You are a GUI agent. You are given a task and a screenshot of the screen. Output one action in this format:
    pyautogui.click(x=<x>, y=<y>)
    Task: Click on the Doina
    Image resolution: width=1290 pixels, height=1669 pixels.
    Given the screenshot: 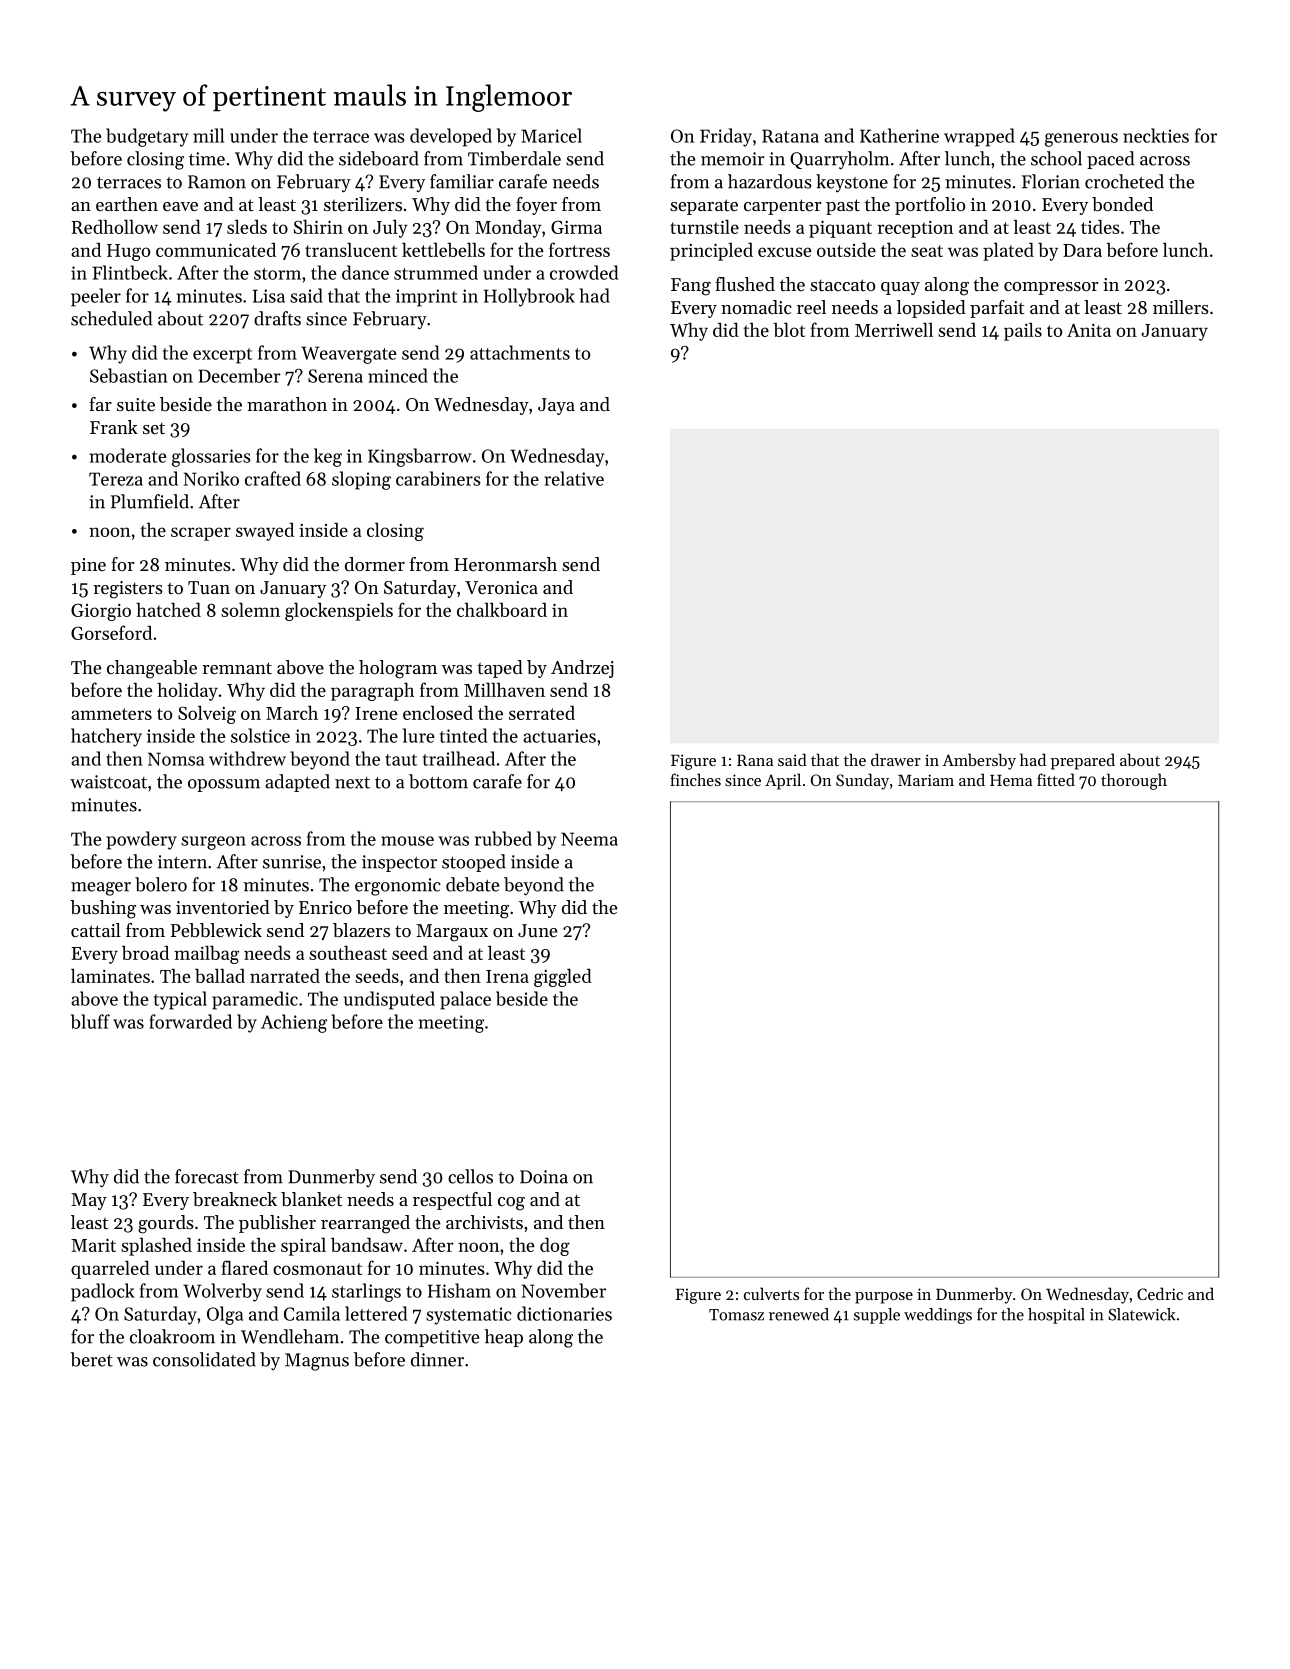 What is the action you would take?
    pyautogui.click(x=544, y=1177)
